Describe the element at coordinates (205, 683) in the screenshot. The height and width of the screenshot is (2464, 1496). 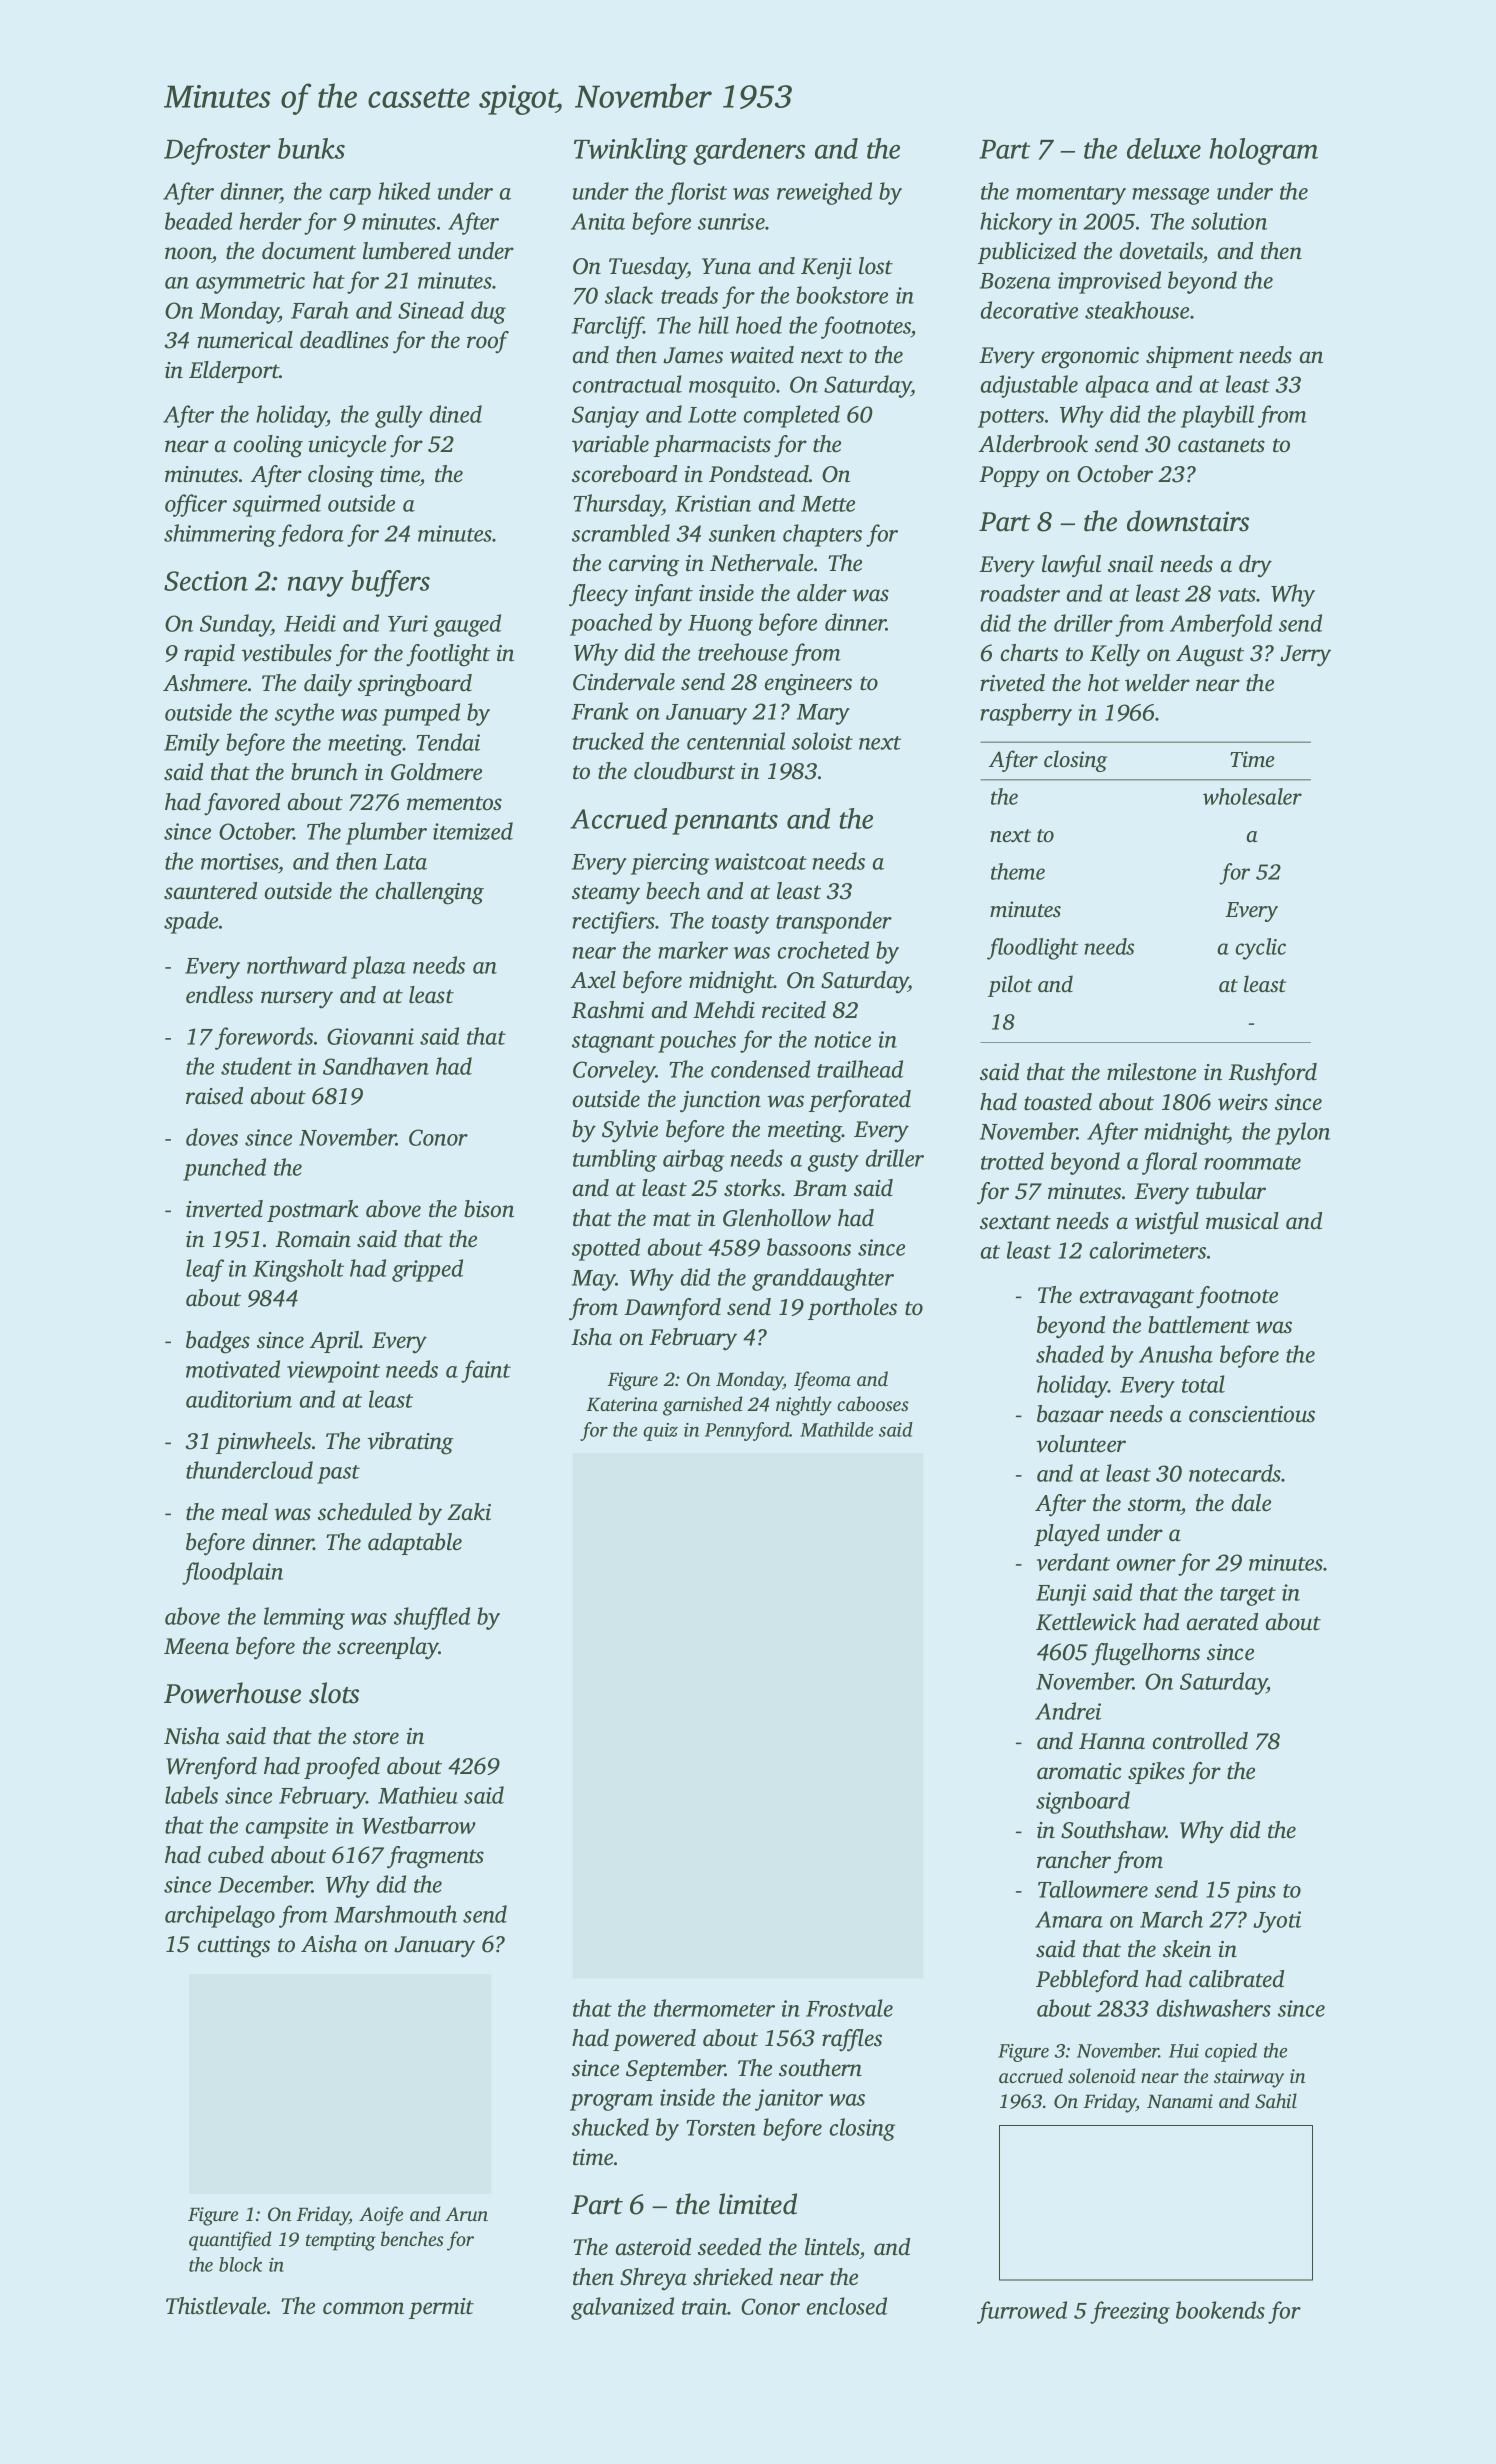
I see `Ashmere` at that location.
